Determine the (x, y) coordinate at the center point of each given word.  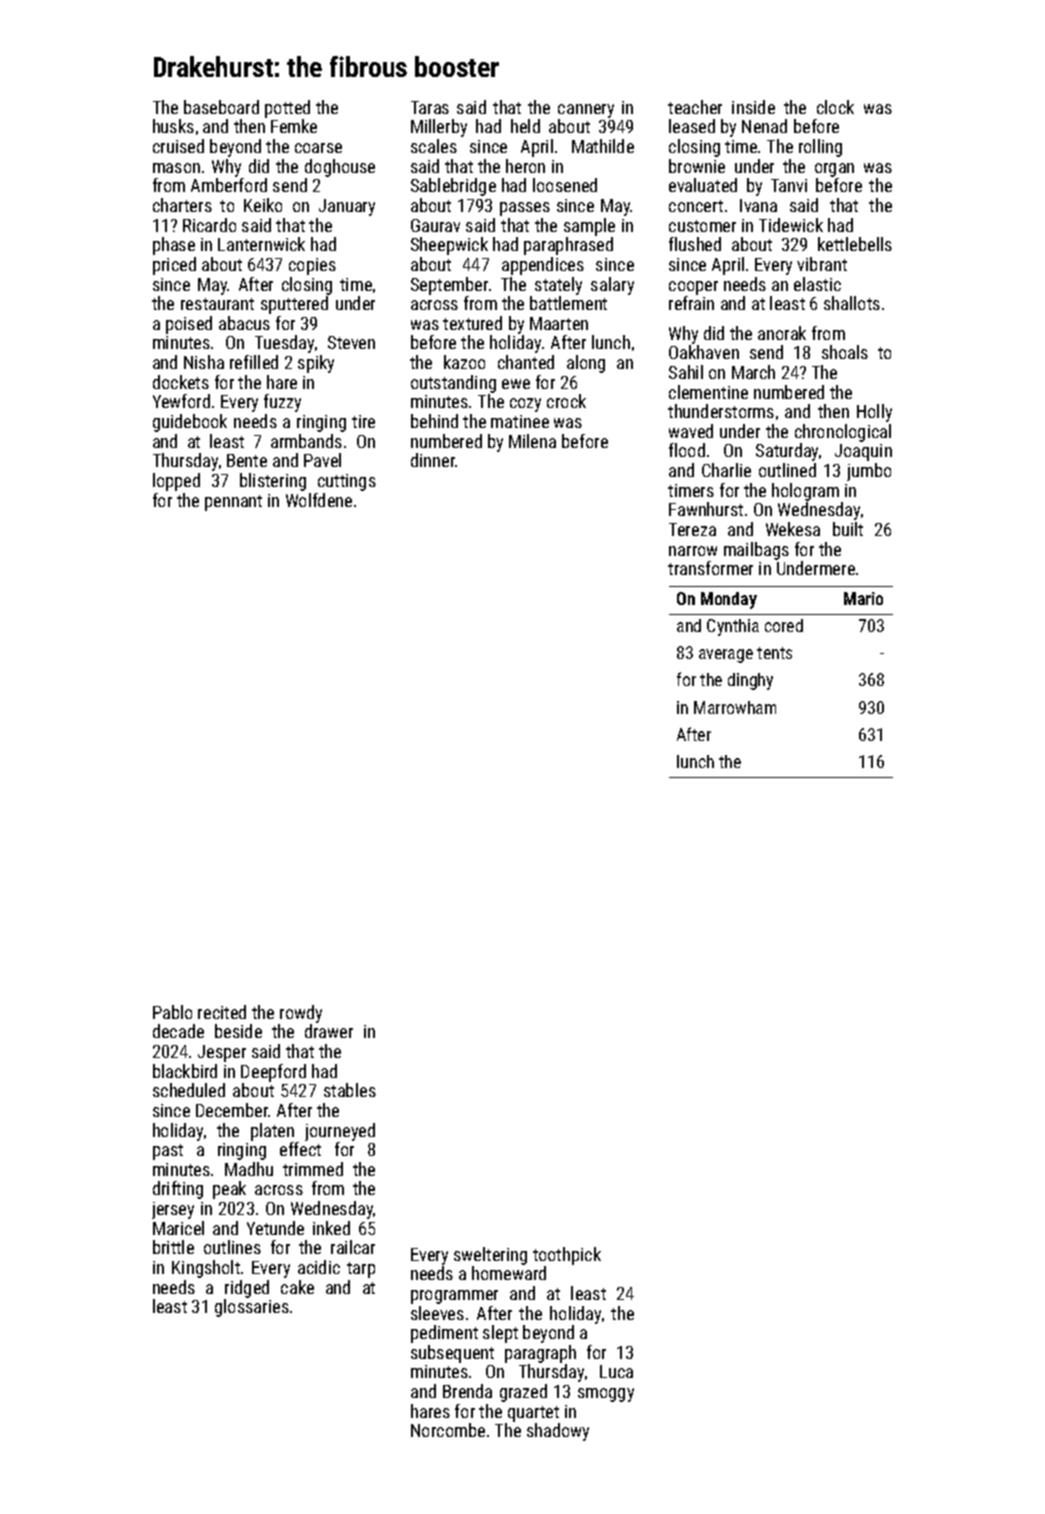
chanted (526, 362)
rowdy (301, 1014)
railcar (353, 1247)
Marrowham (735, 707)
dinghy (750, 681)
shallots (852, 303)
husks (173, 126)
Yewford (181, 401)
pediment (444, 1334)
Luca (616, 1371)
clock (835, 107)
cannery (586, 111)
